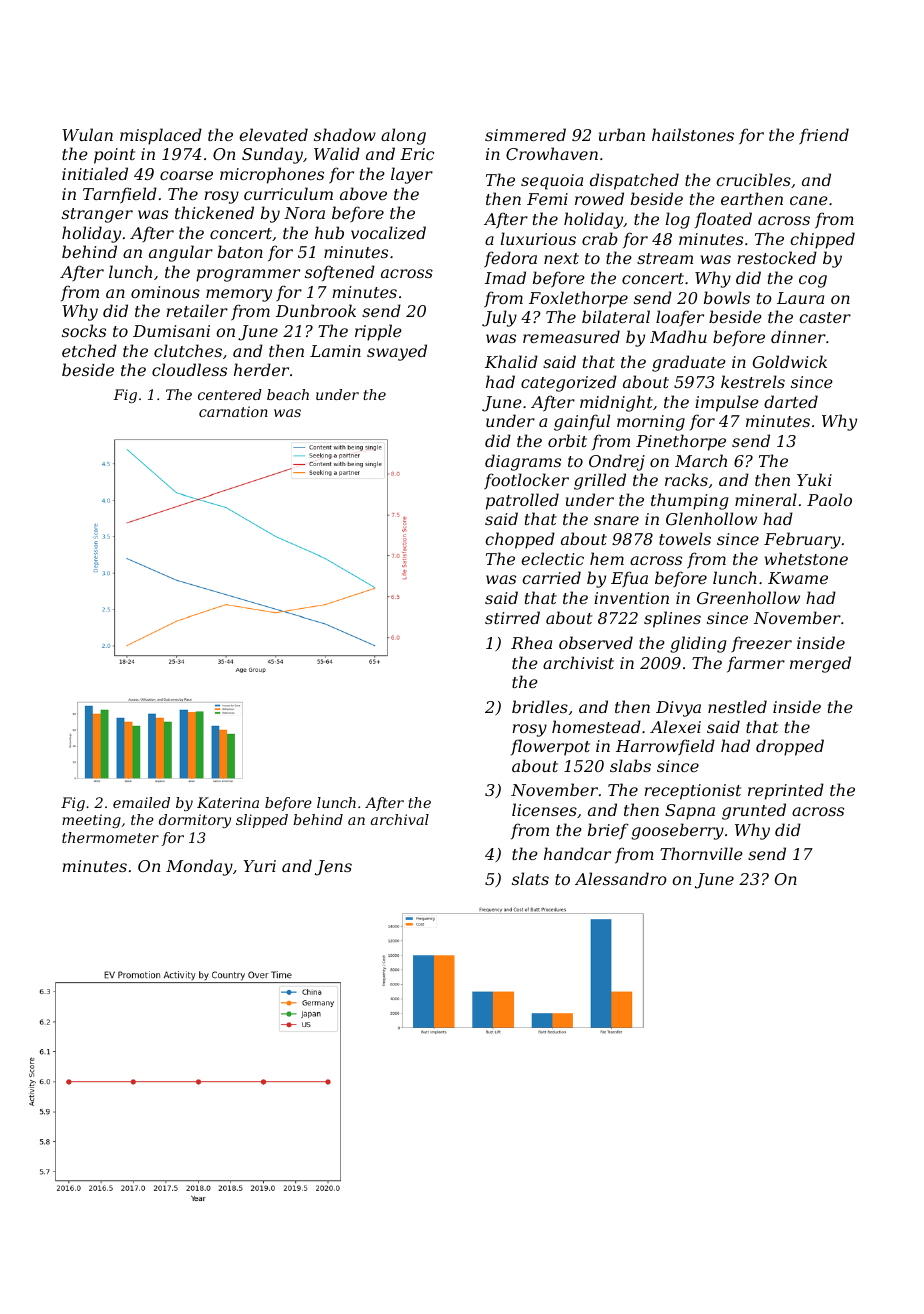 The width and height of the image is (924, 1314). Describe the element at coordinates (550, 747) in the image. I see `flowerpot` at that location.
